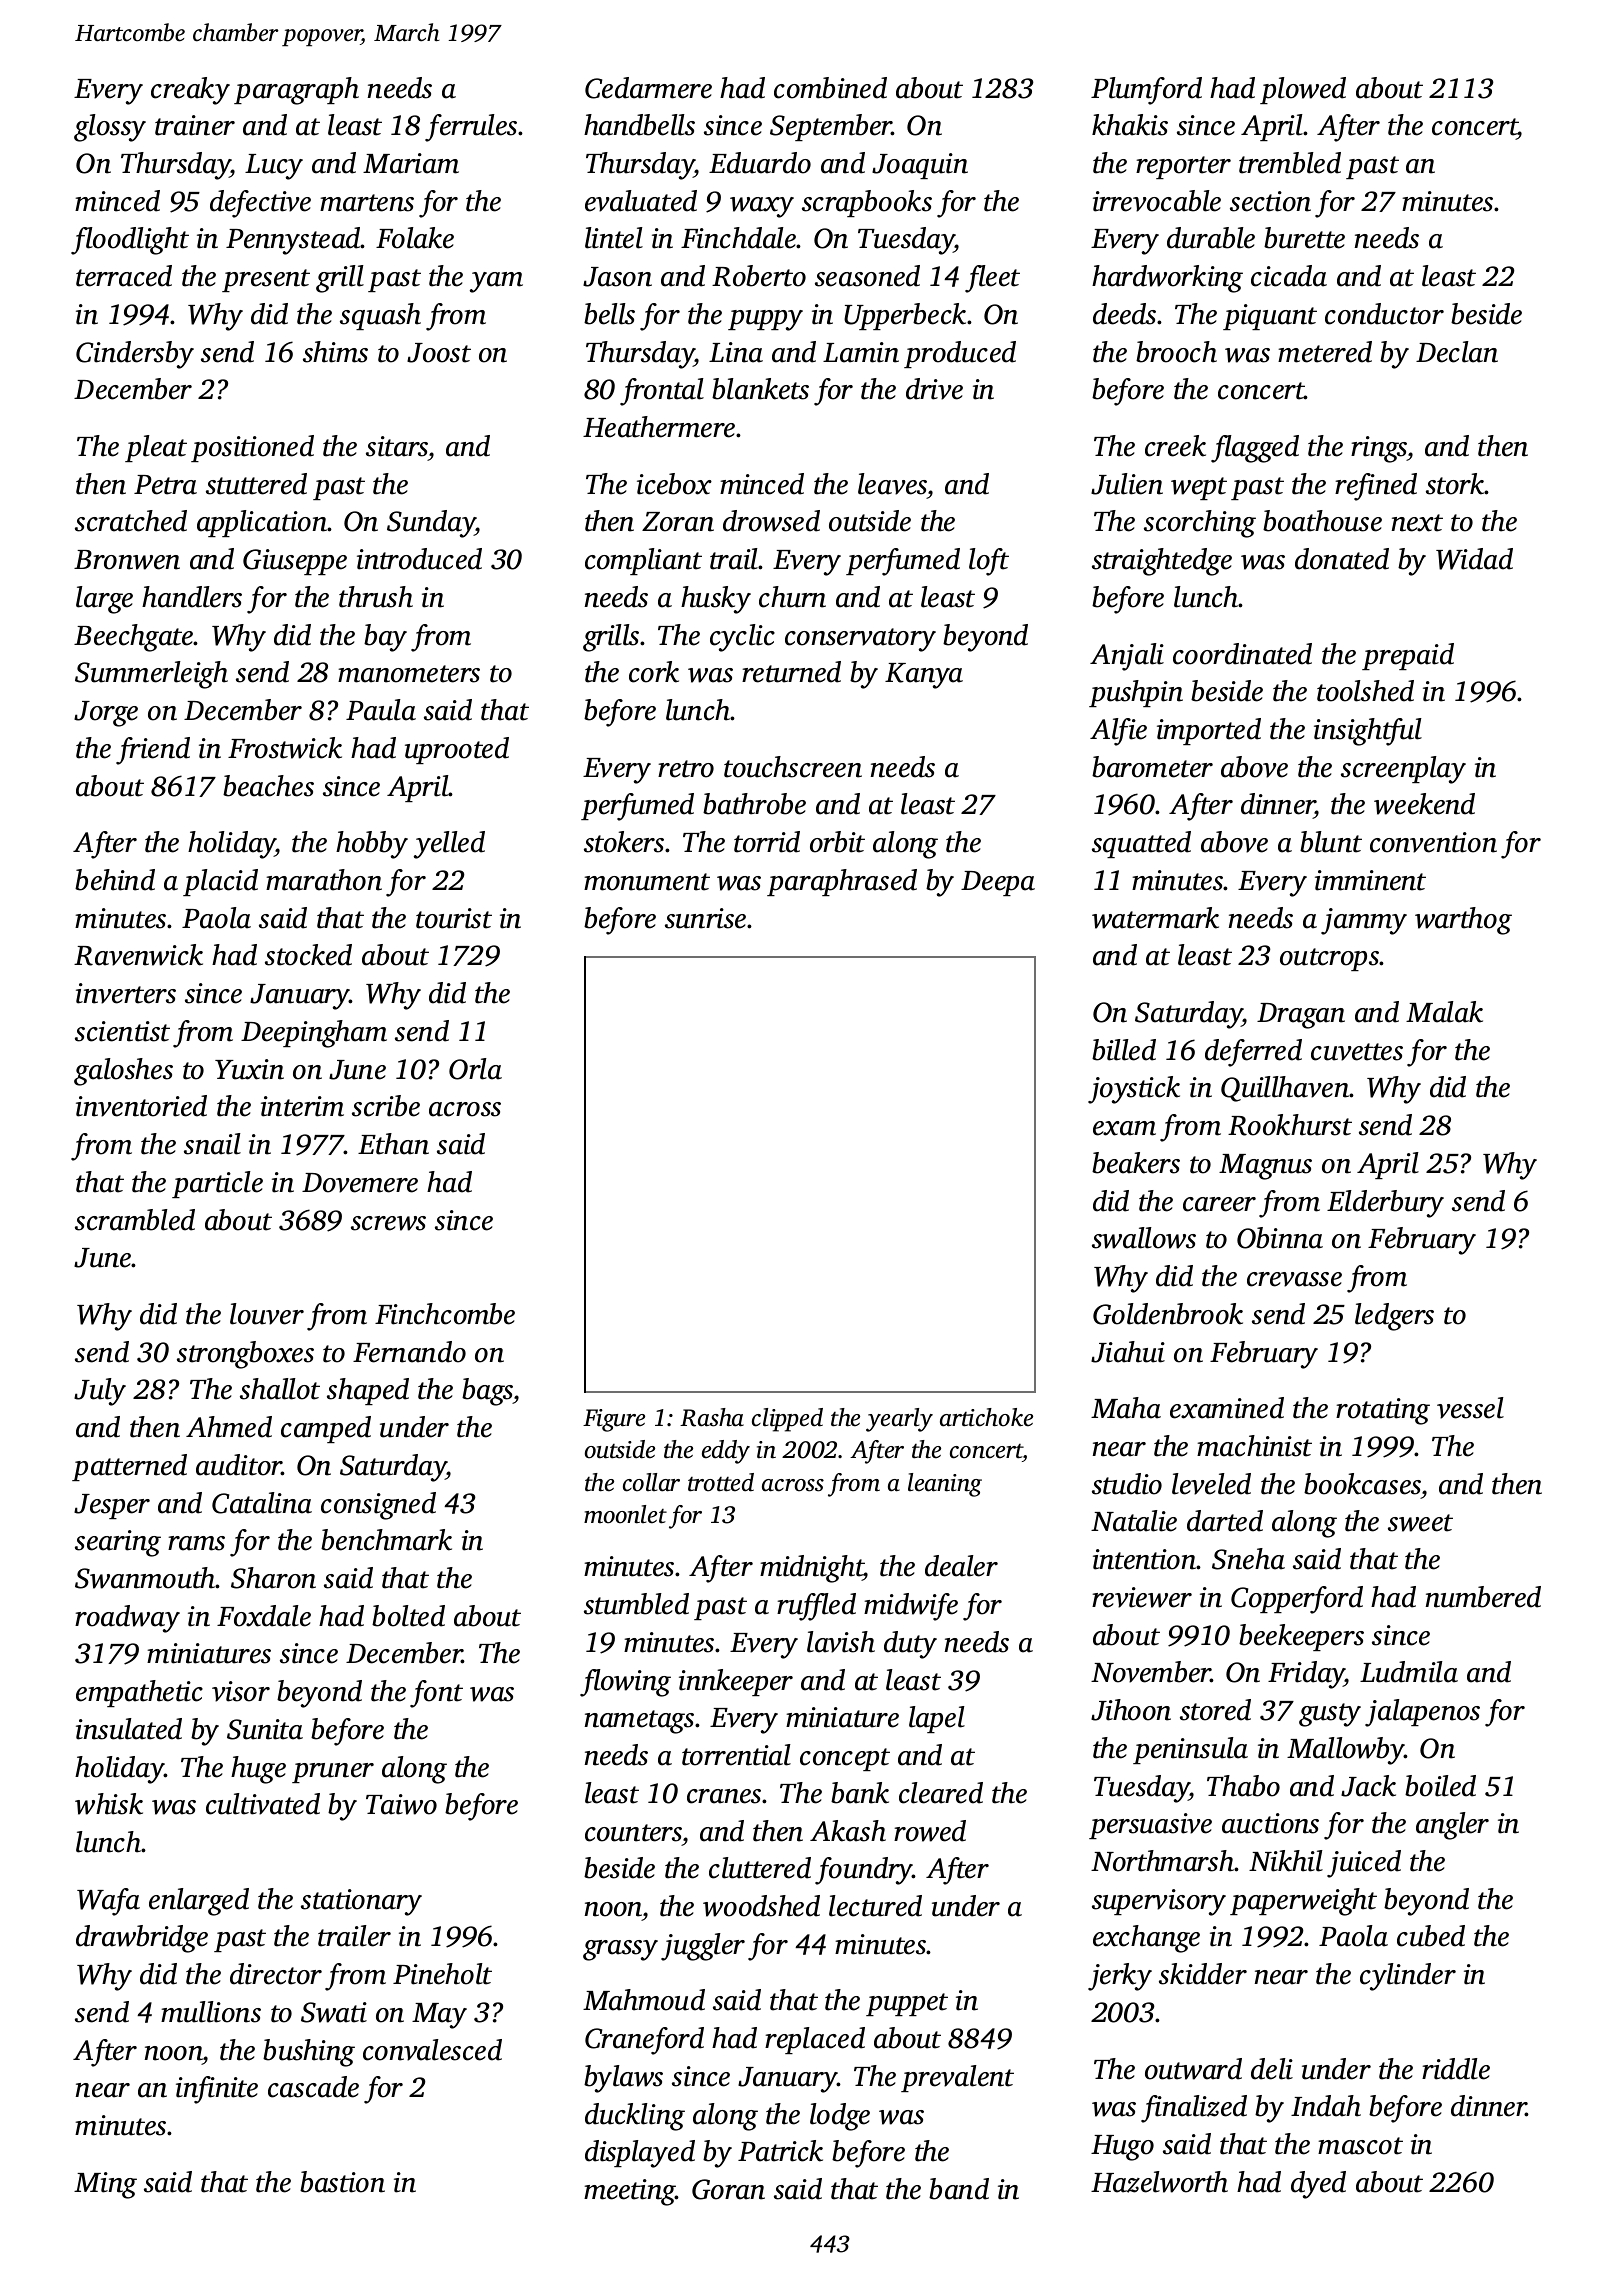 The image size is (1620, 2292). I want to click on durable, so click(1211, 238).
